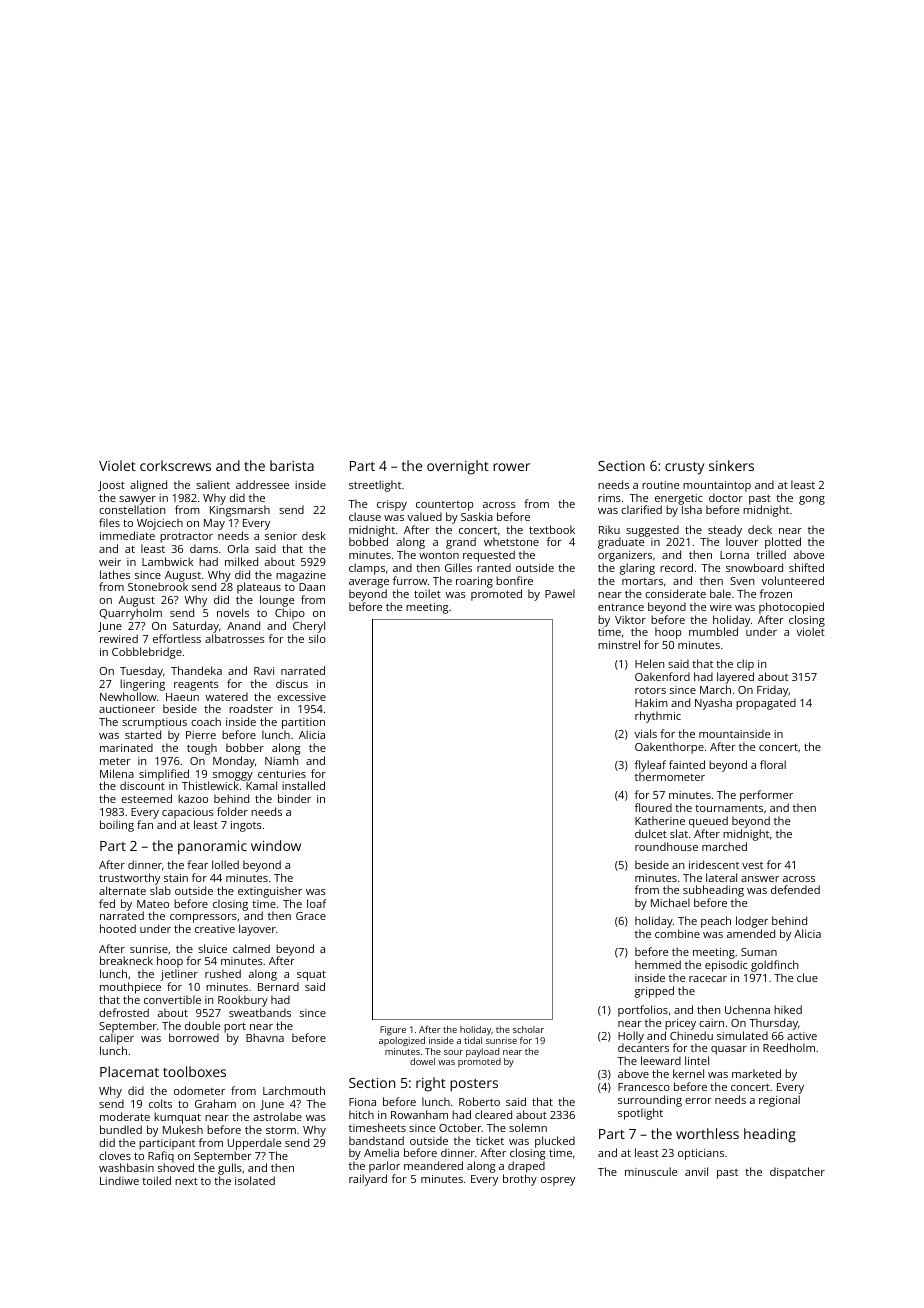  What do you see at coordinates (368, 1180) in the screenshot?
I see `railyard` at bounding box center [368, 1180].
